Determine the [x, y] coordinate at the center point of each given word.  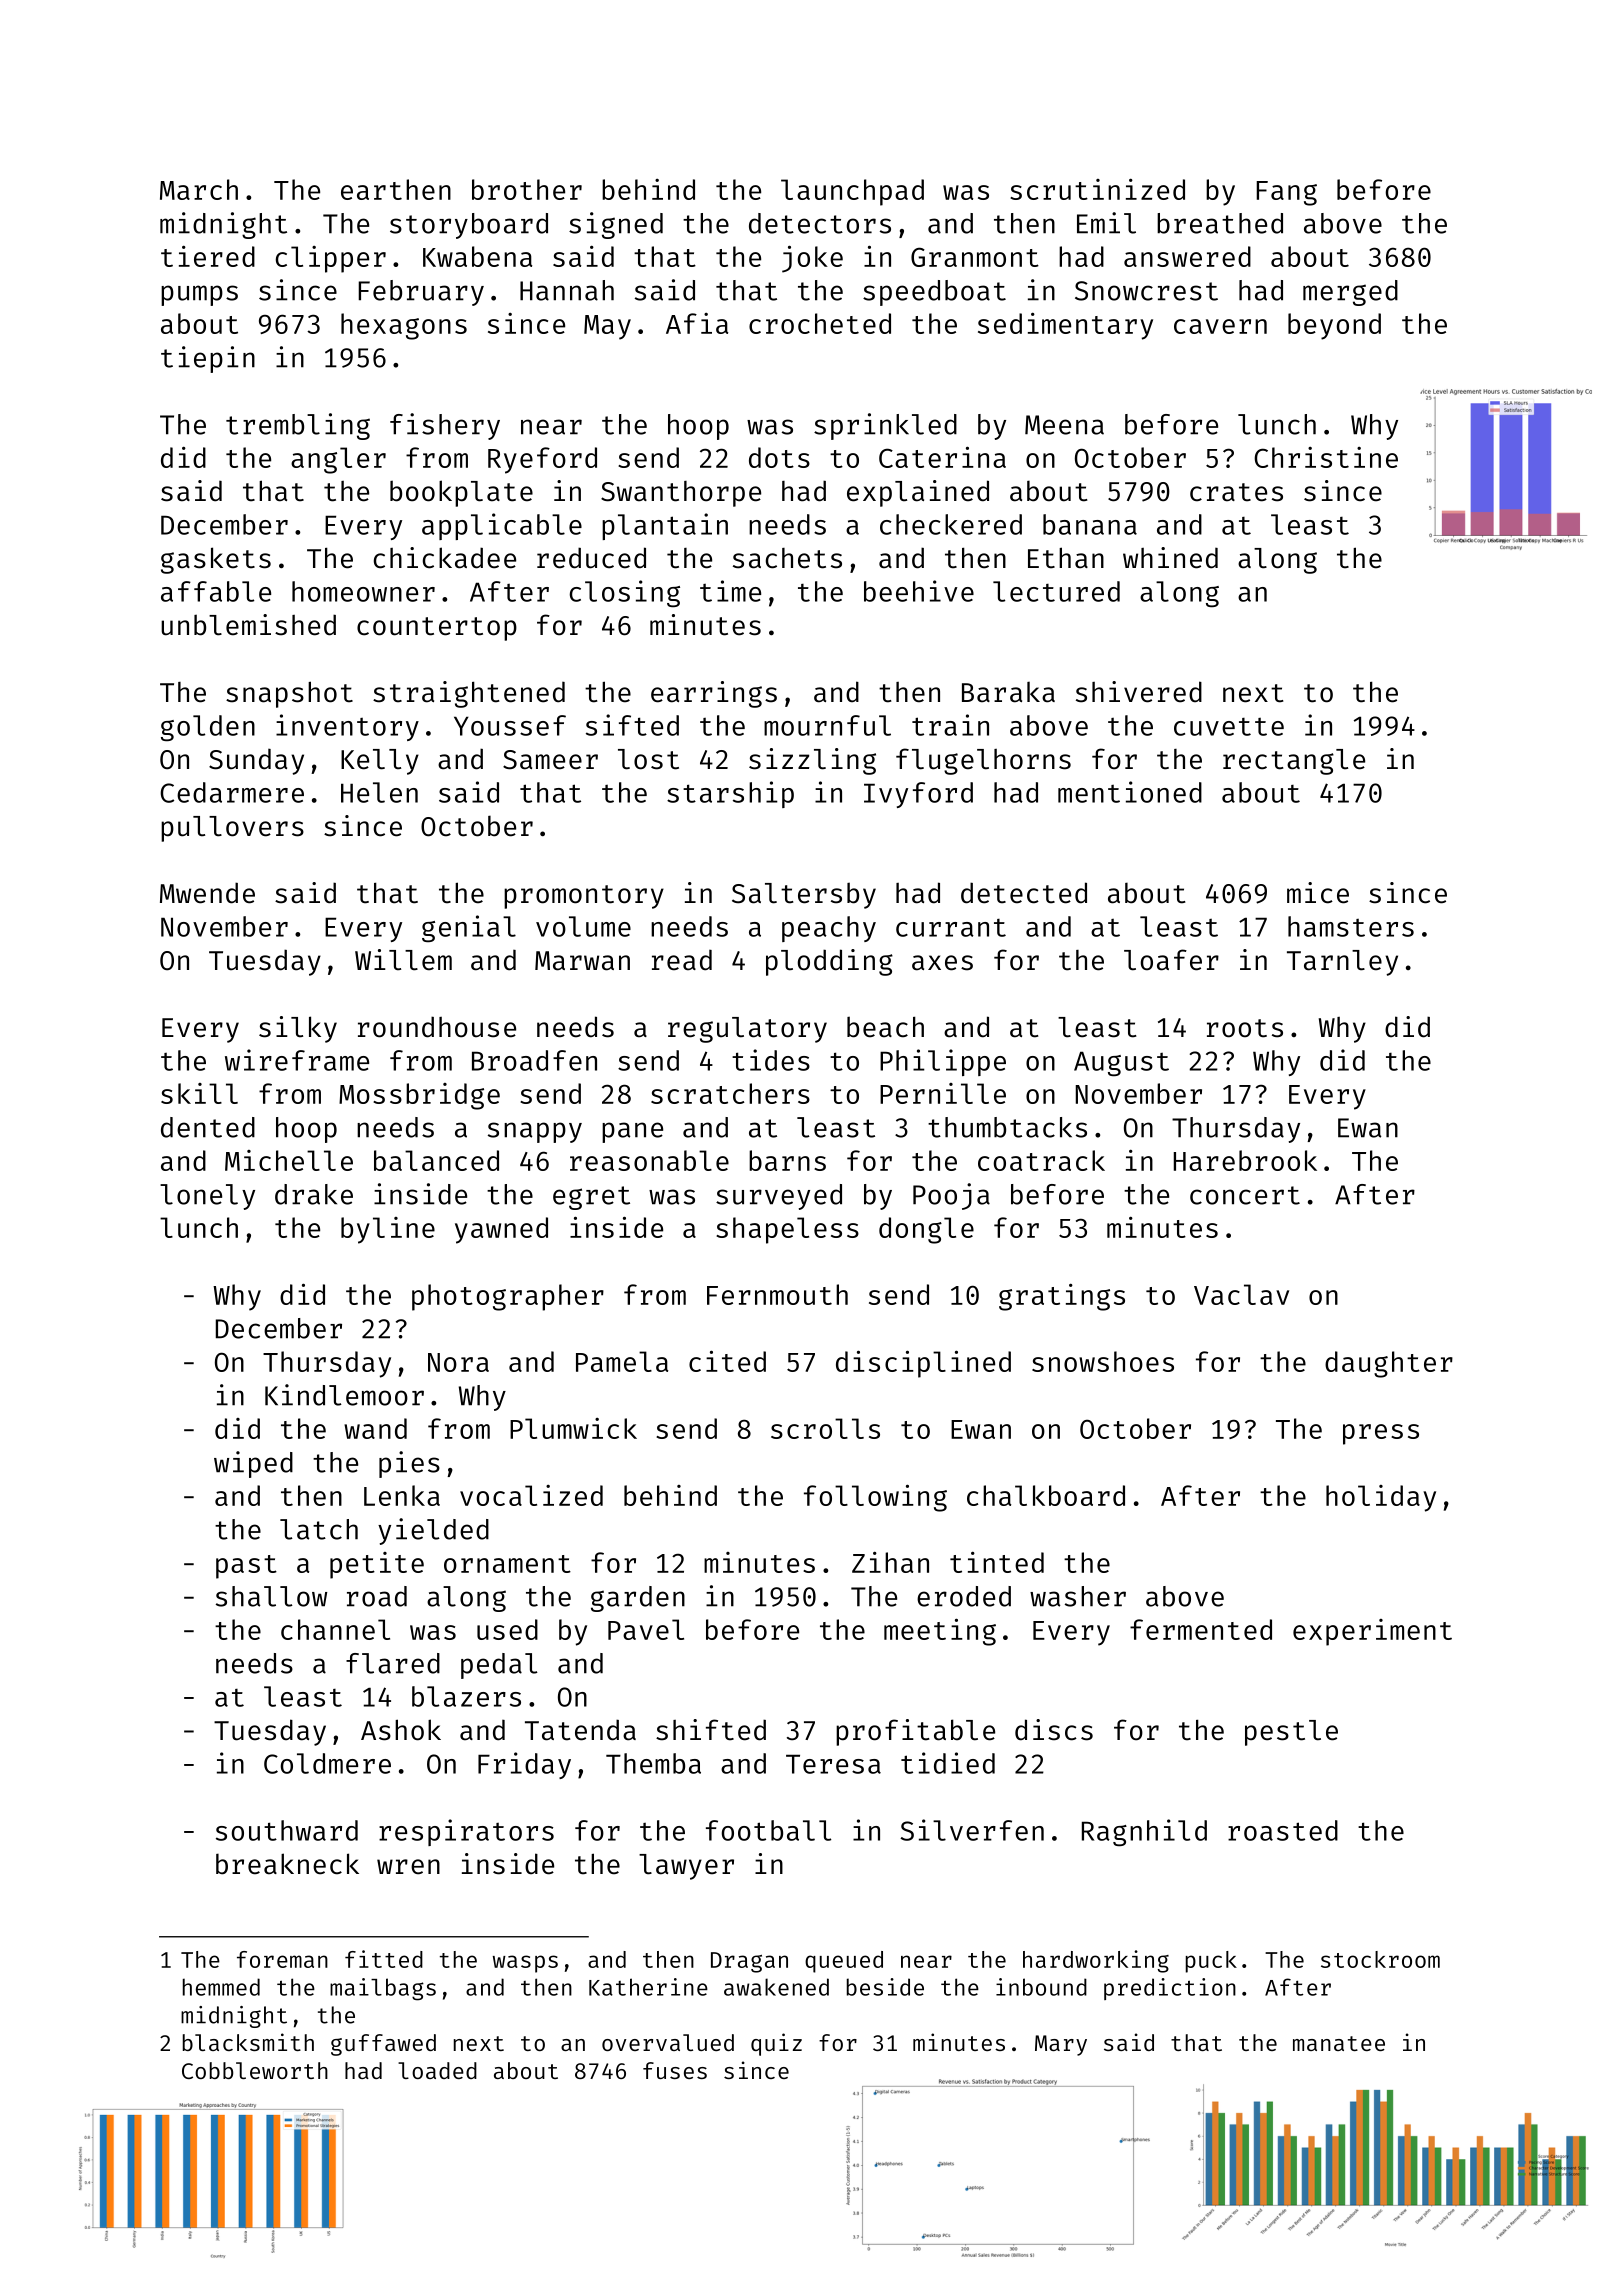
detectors [820, 223]
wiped [253, 1464]
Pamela [622, 1361]
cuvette [1229, 727]
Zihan [890, 1562]
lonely [207, 1197]
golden [208, 728]
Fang [1286, 193]
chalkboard [1046, 1495]
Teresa [833, 1764]
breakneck [287, 1864]
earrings [714, 694]
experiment [1372, 1632]
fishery [445, 426]
